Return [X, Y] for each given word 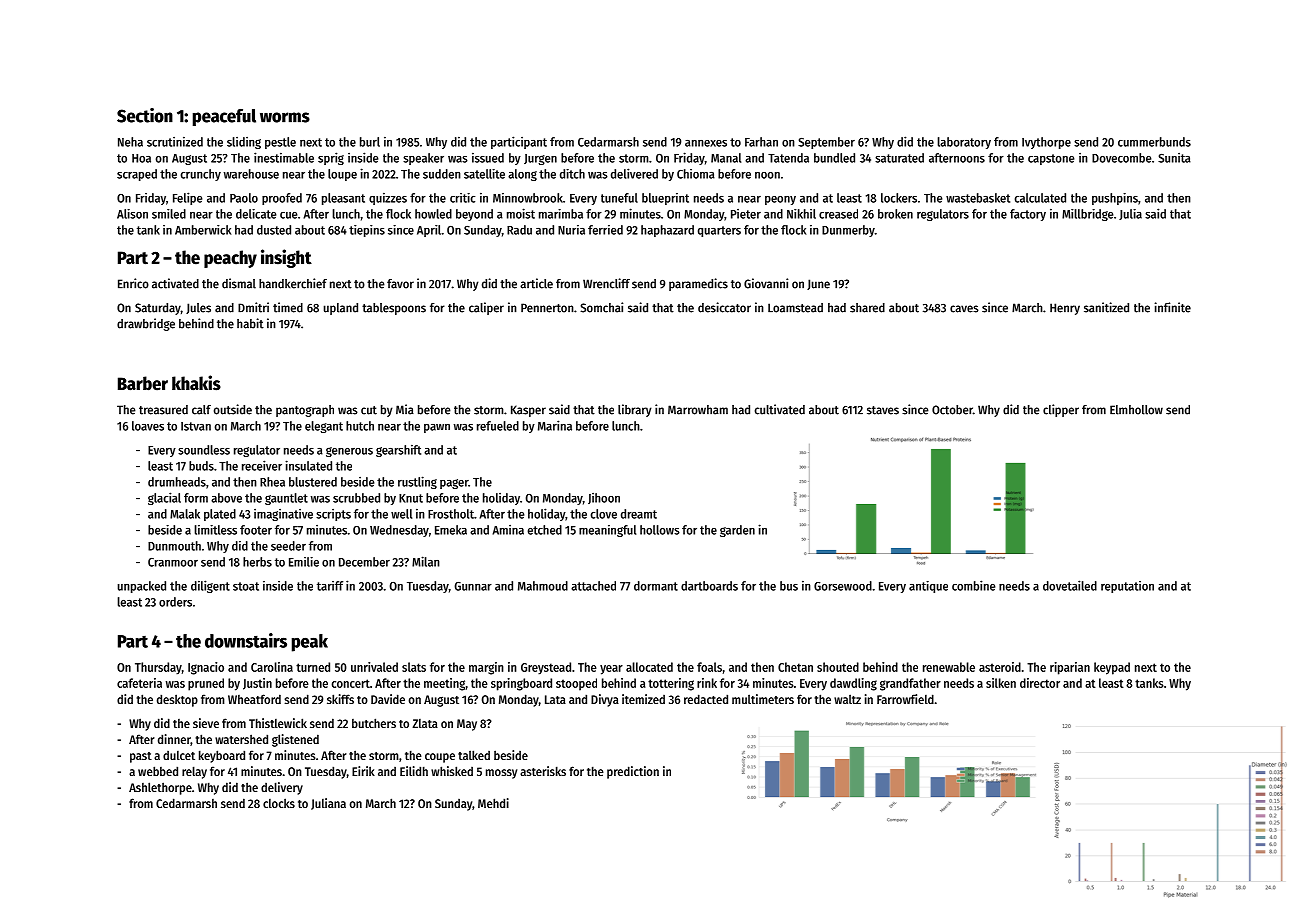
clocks [279, 803]
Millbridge [1087, 215]
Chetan [795, 667]
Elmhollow [1136, 410]
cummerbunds [1154, 142]
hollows [660, 530]
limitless [215, 530]
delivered [634, 173]
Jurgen [540, 159]
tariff [330, 586]
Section [145, 115]
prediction [633, 772]
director [1040, 683]
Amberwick [203, 230]
